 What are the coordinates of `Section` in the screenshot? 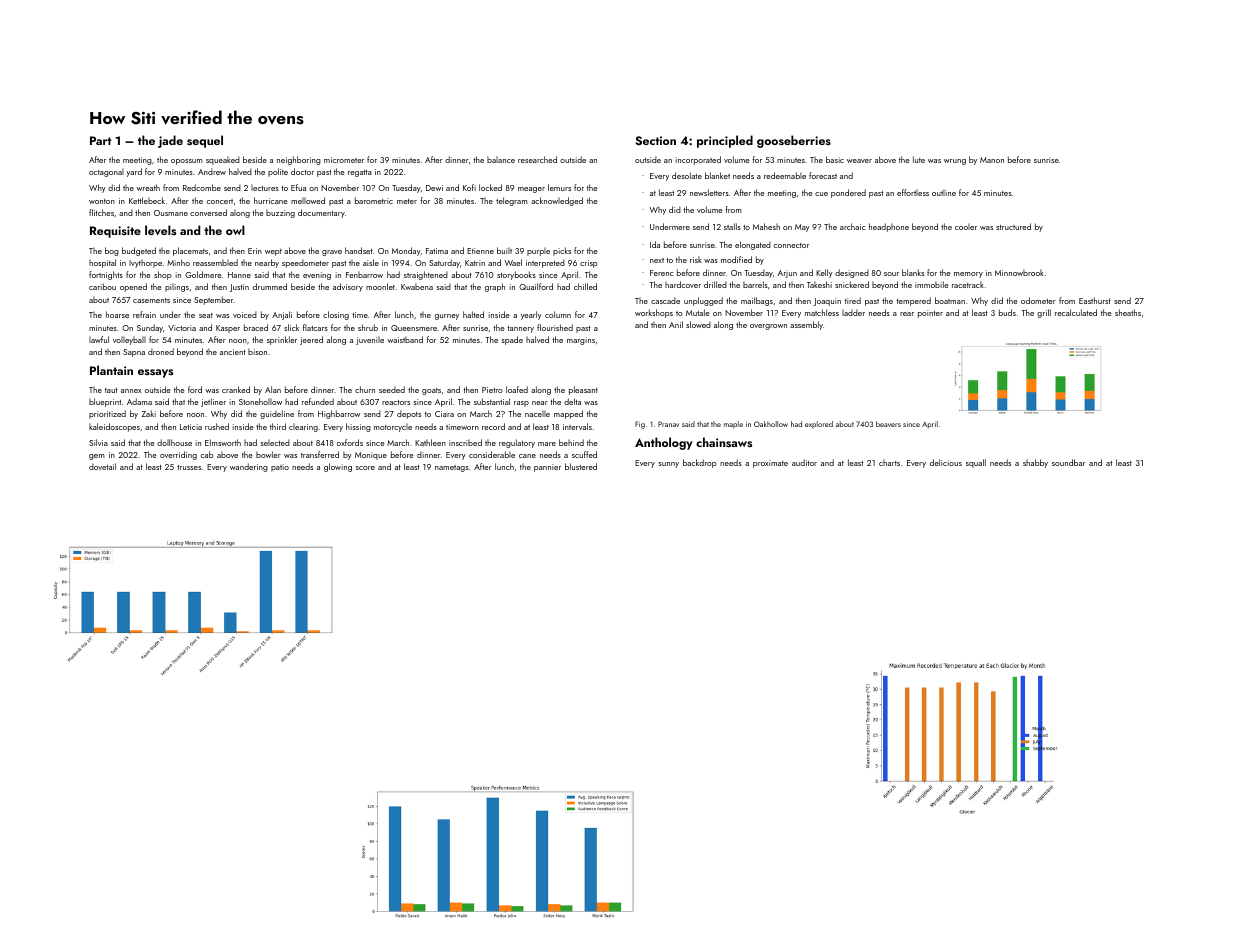 It's located at (655, 140).
